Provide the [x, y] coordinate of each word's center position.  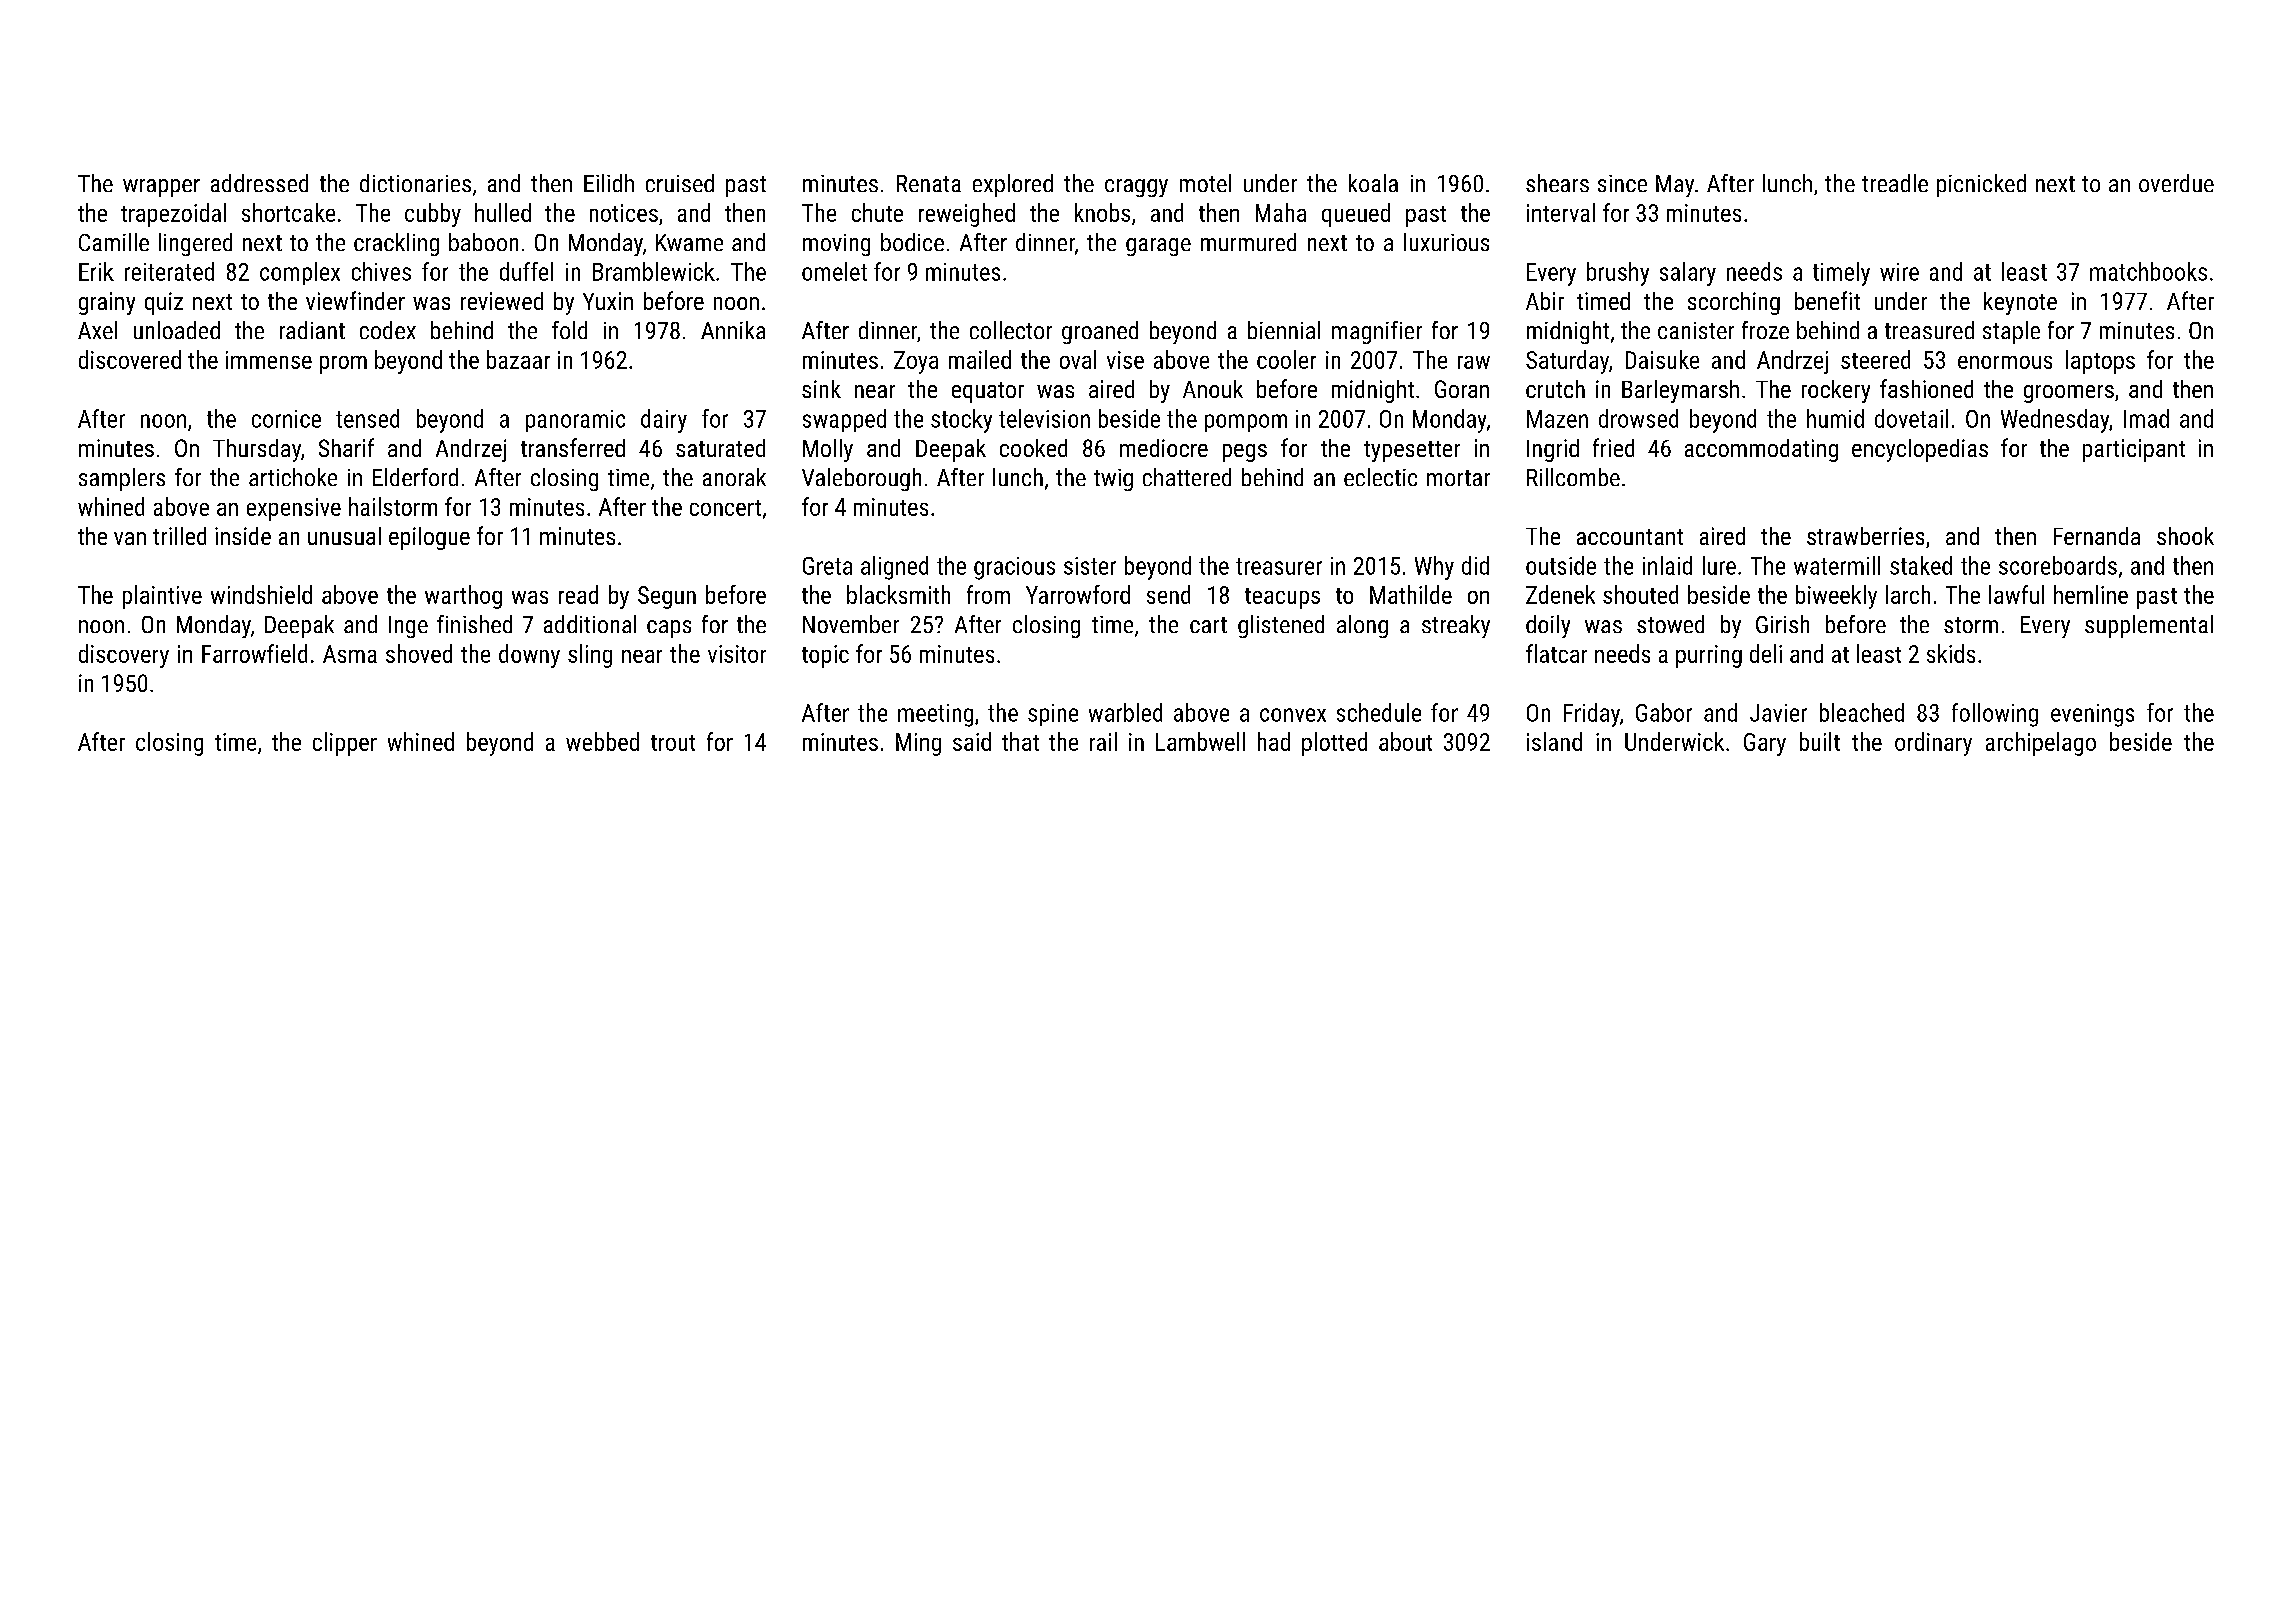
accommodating [1761, 450]
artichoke [293, 477]
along [1362, 626]
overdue [2176, 183]
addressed [259, 183]
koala [1373, 183]
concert [725, 508]
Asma [350, 654]
